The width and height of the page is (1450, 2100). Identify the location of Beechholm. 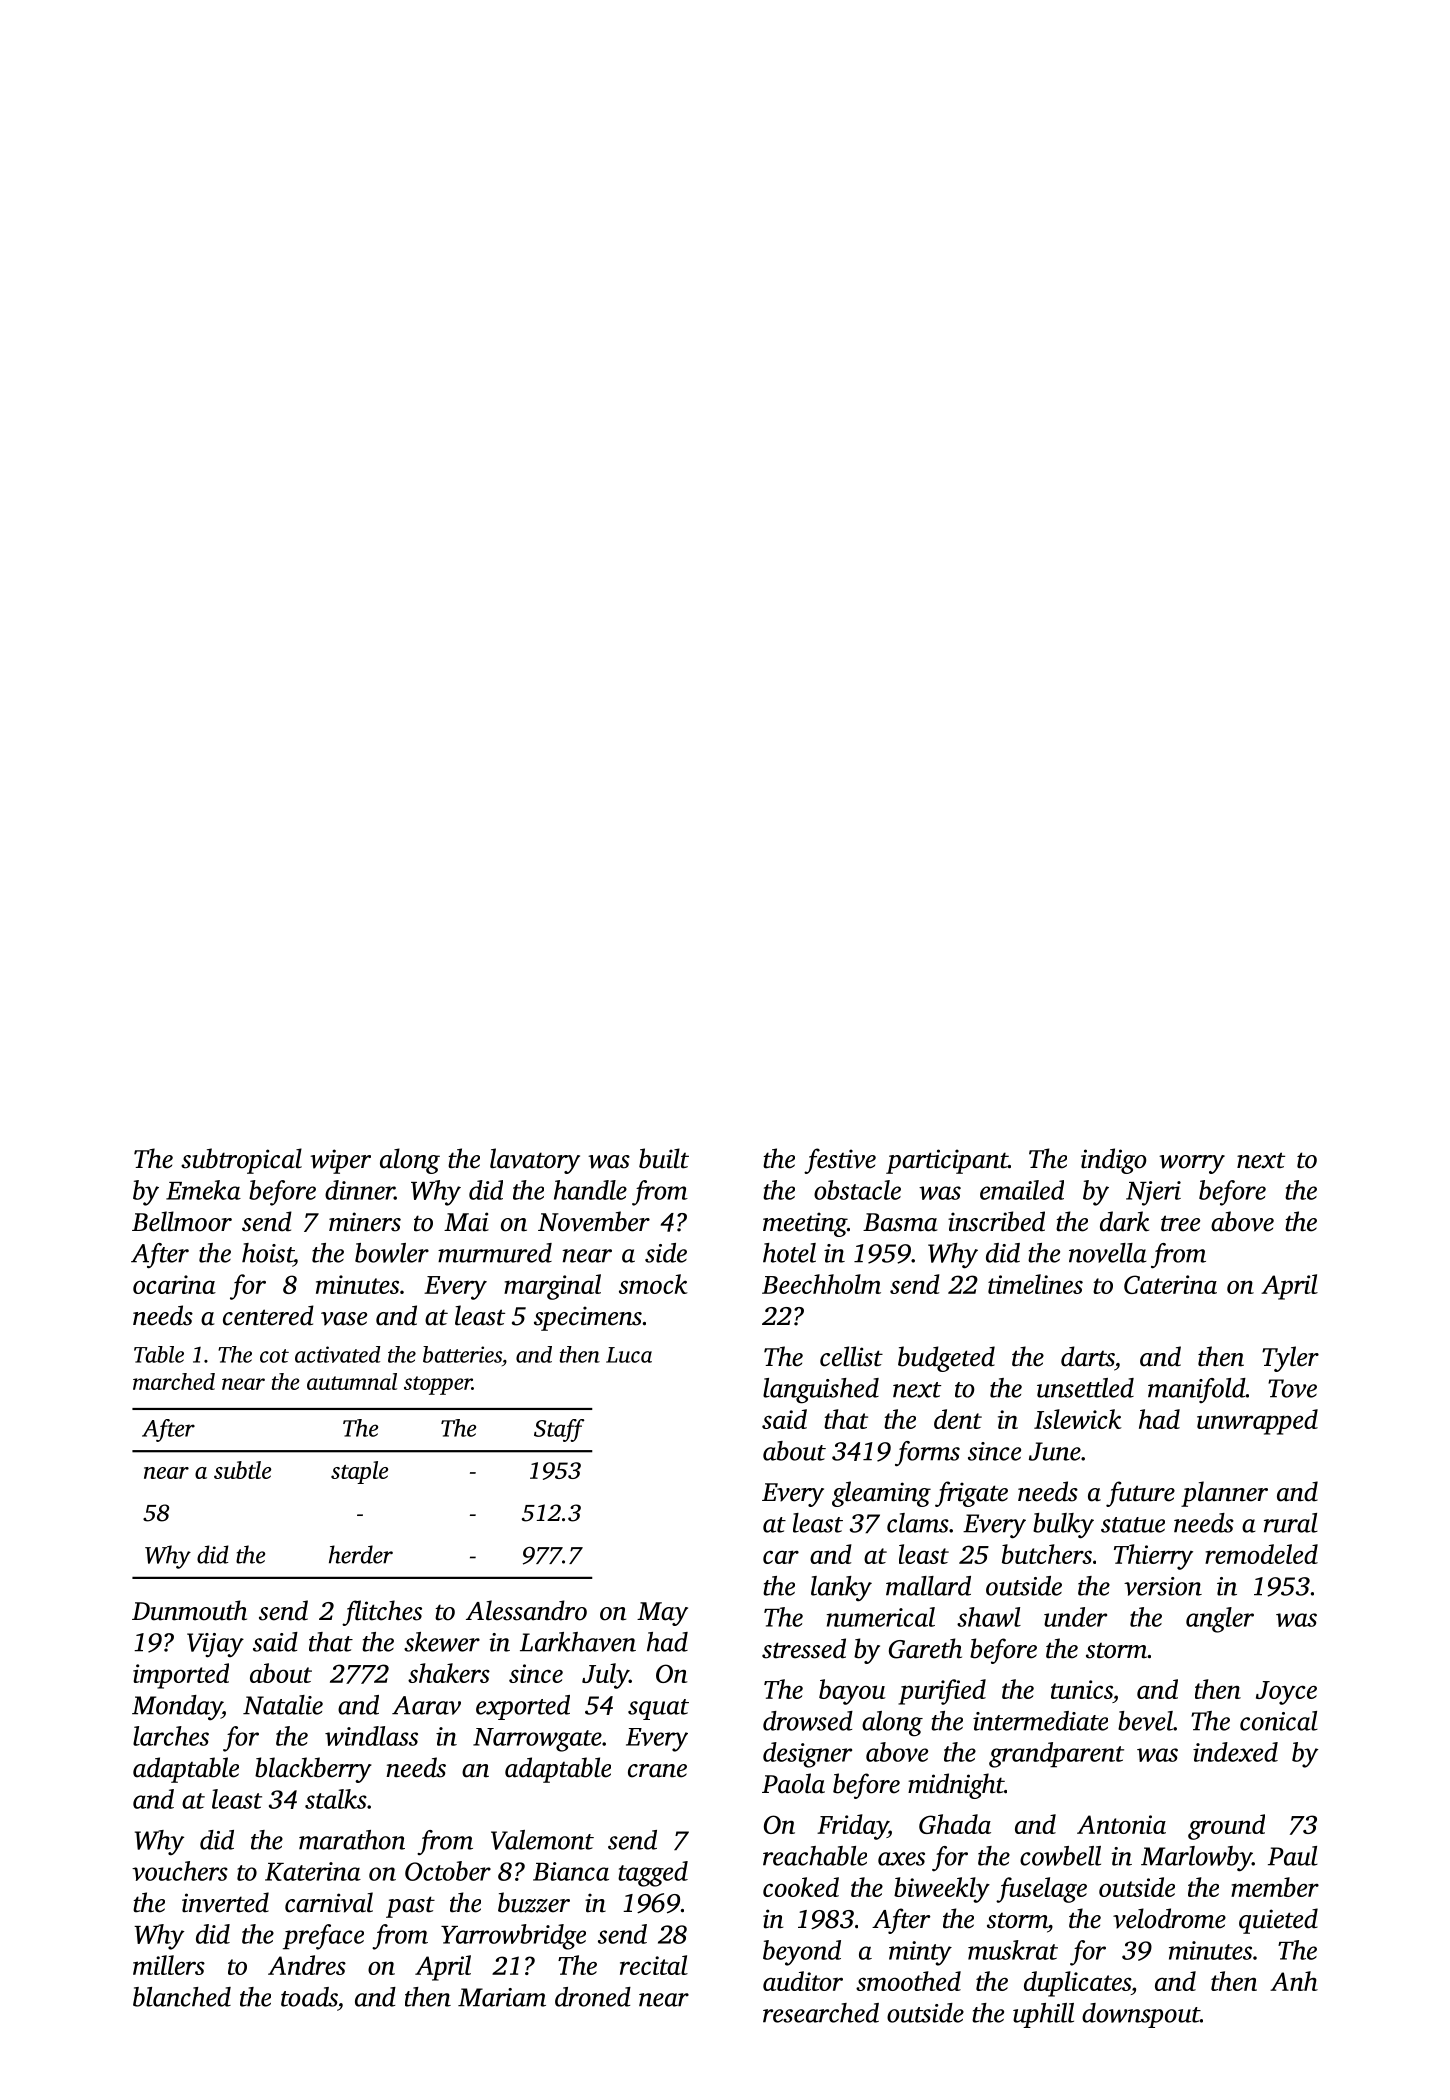
(821, 1284).
